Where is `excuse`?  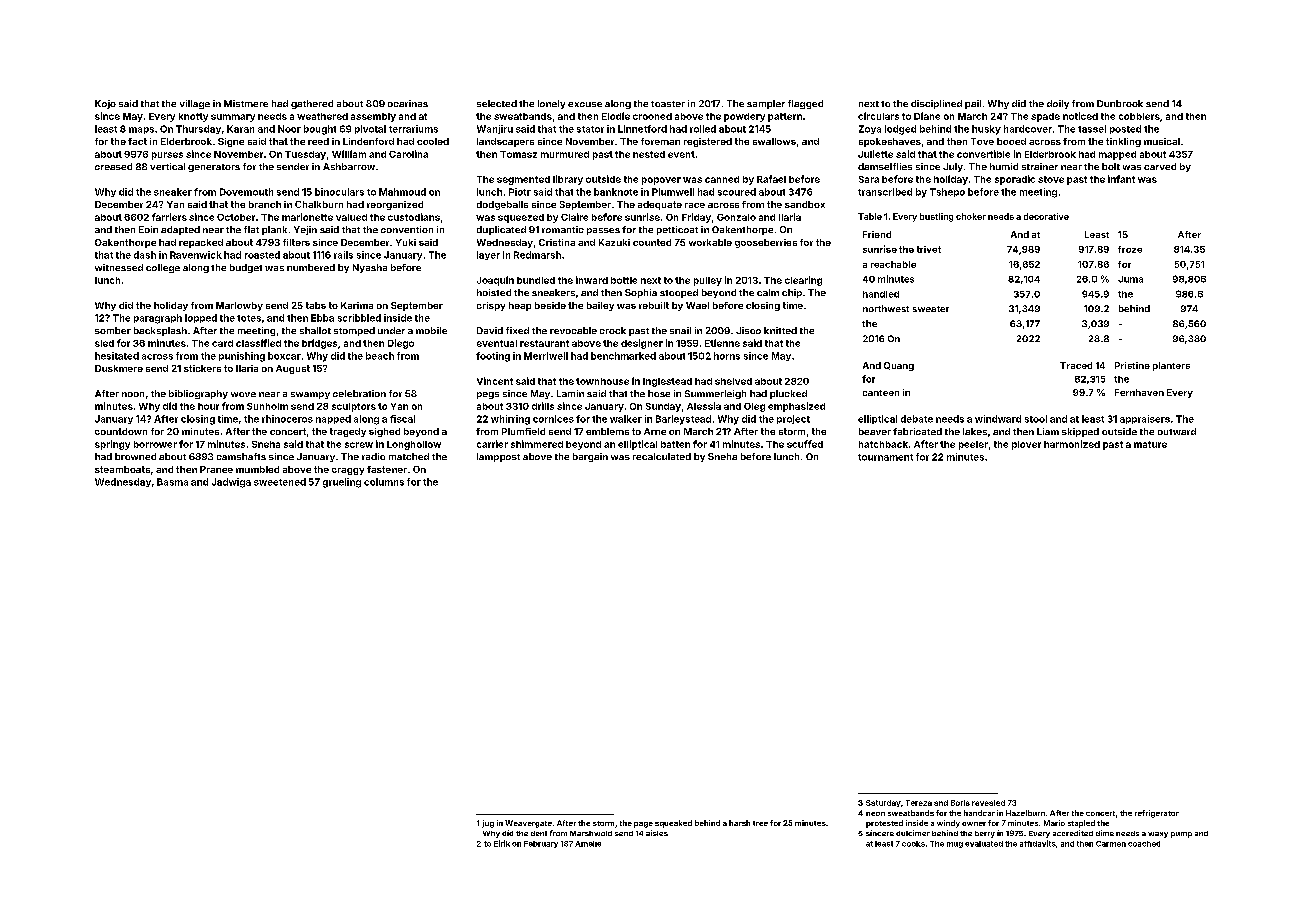
excuse is located at coordinates (585, 104).
